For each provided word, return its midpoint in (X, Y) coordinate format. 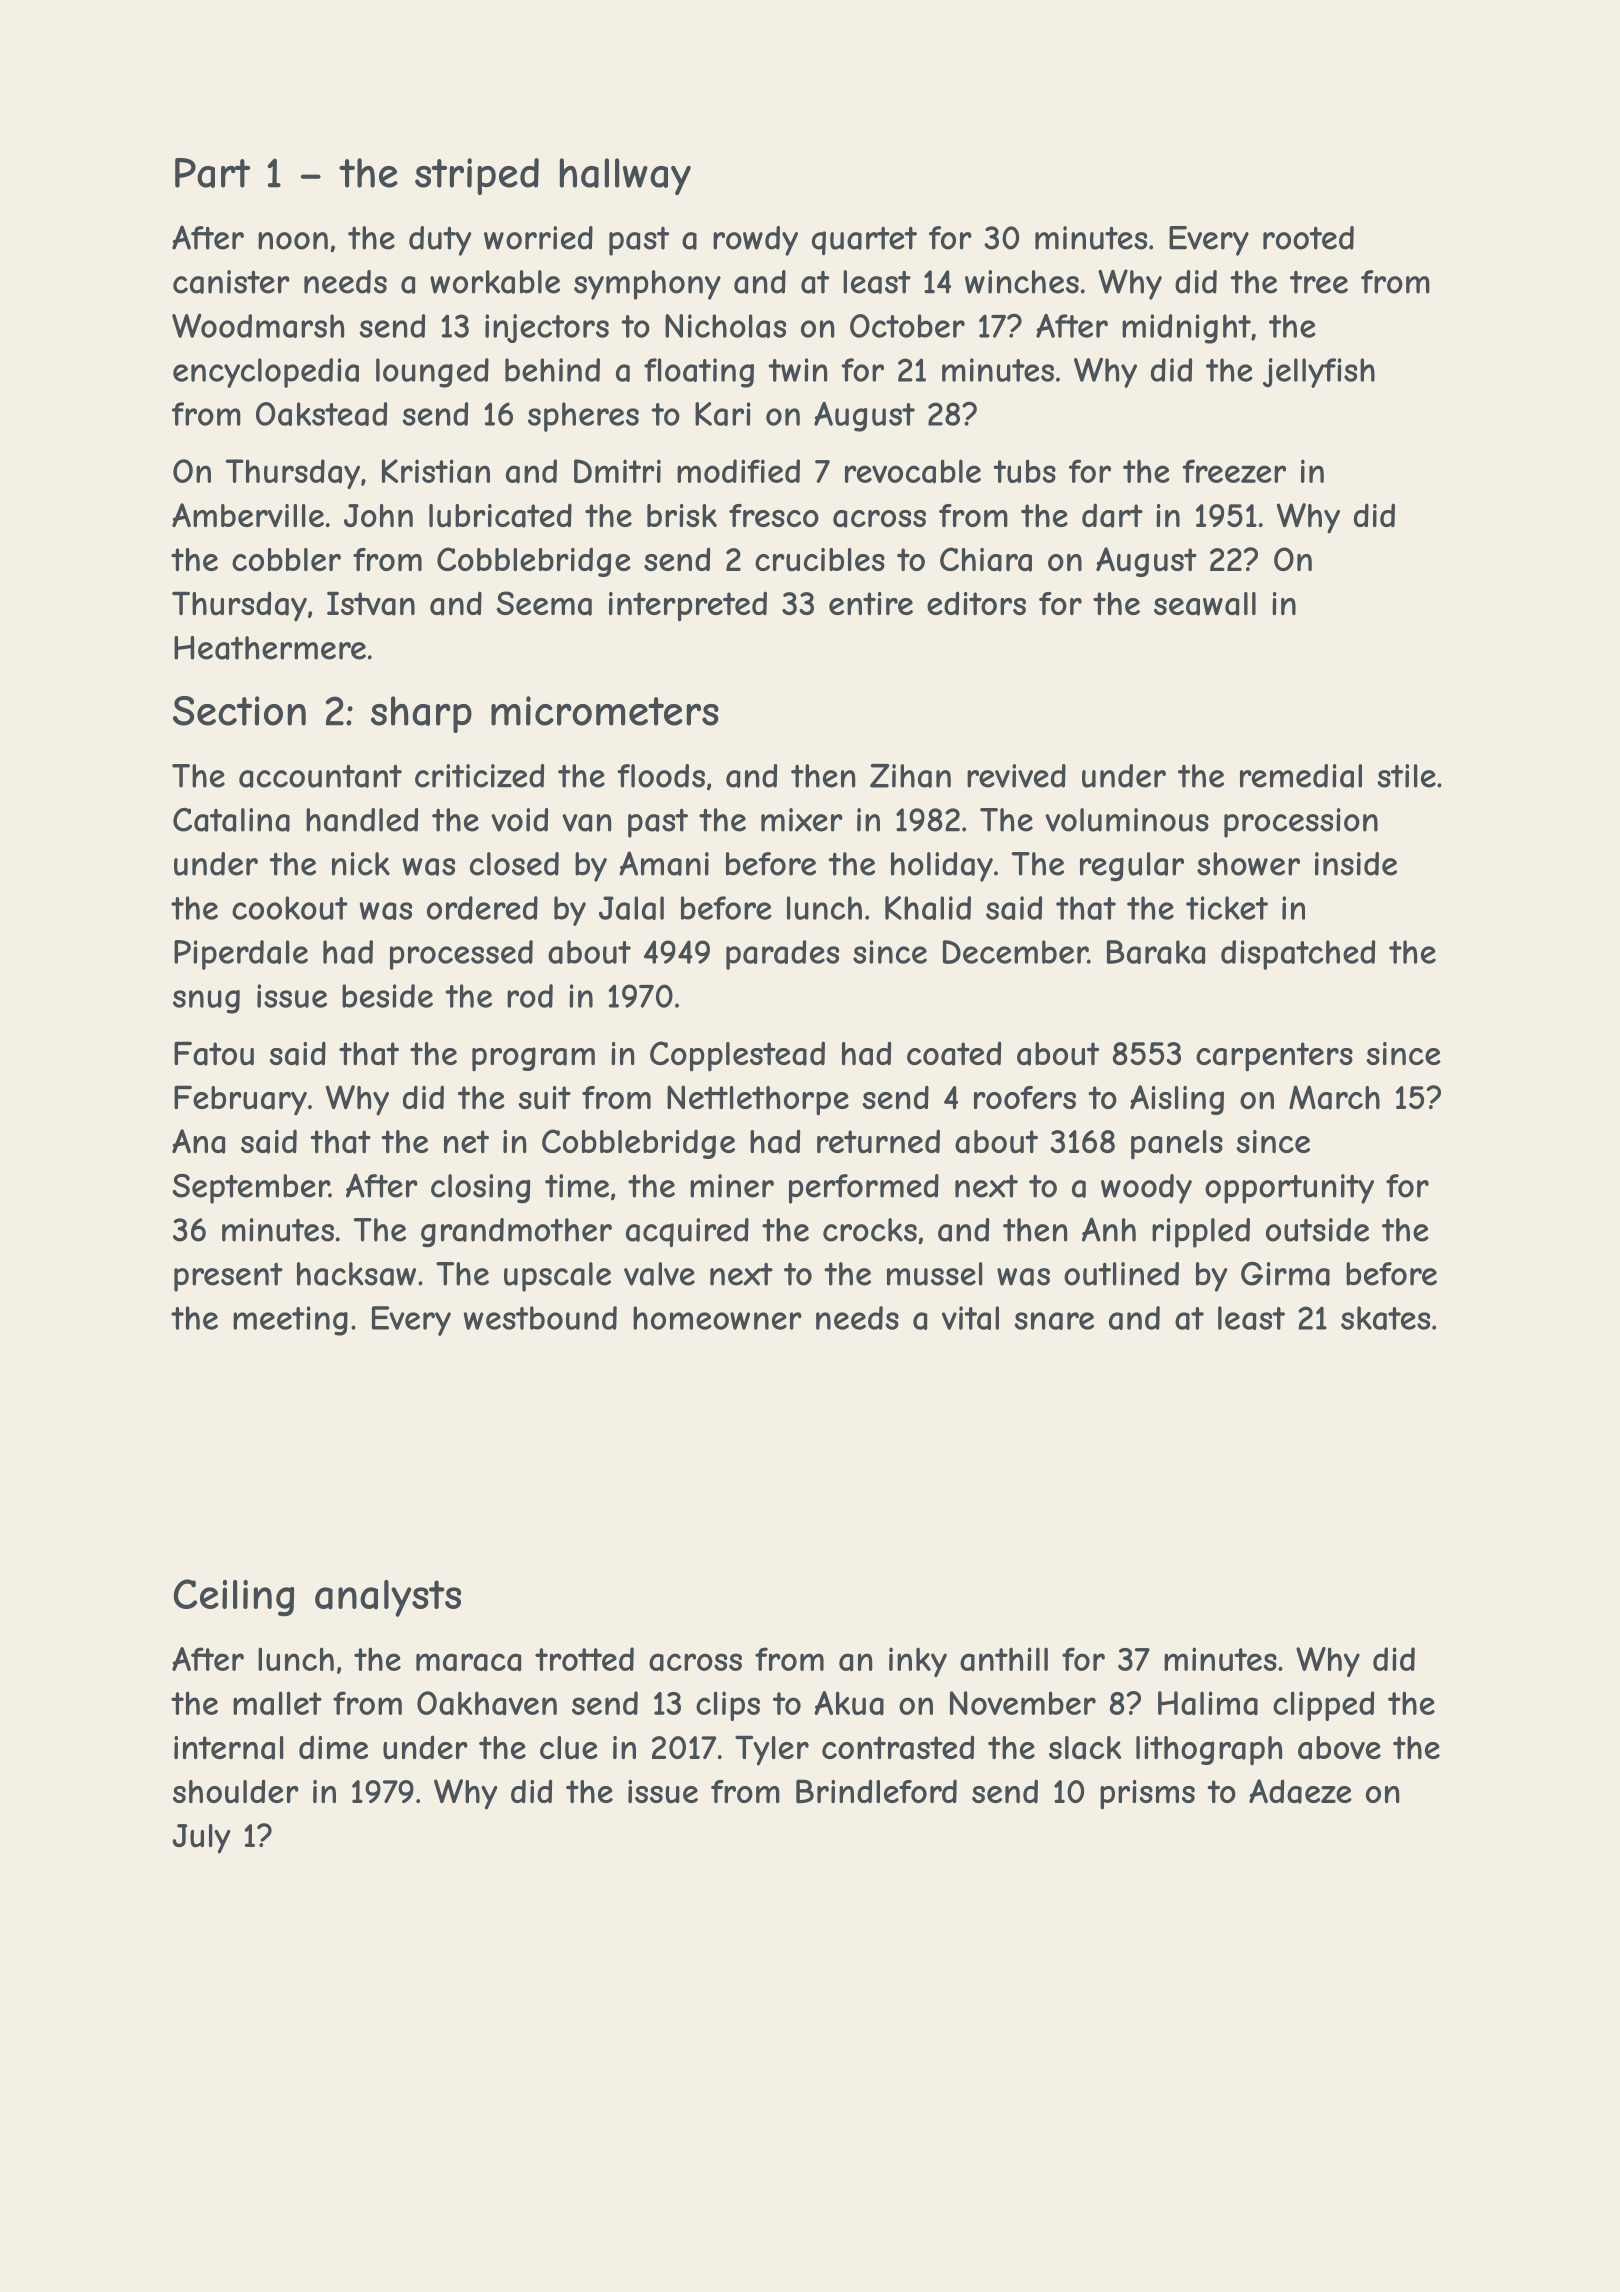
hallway (625, 176)
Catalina (231, 820)
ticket (1227, 908)
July (201, 1839)
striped (477, 176)
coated (954, 1053)
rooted (1308, 238)
